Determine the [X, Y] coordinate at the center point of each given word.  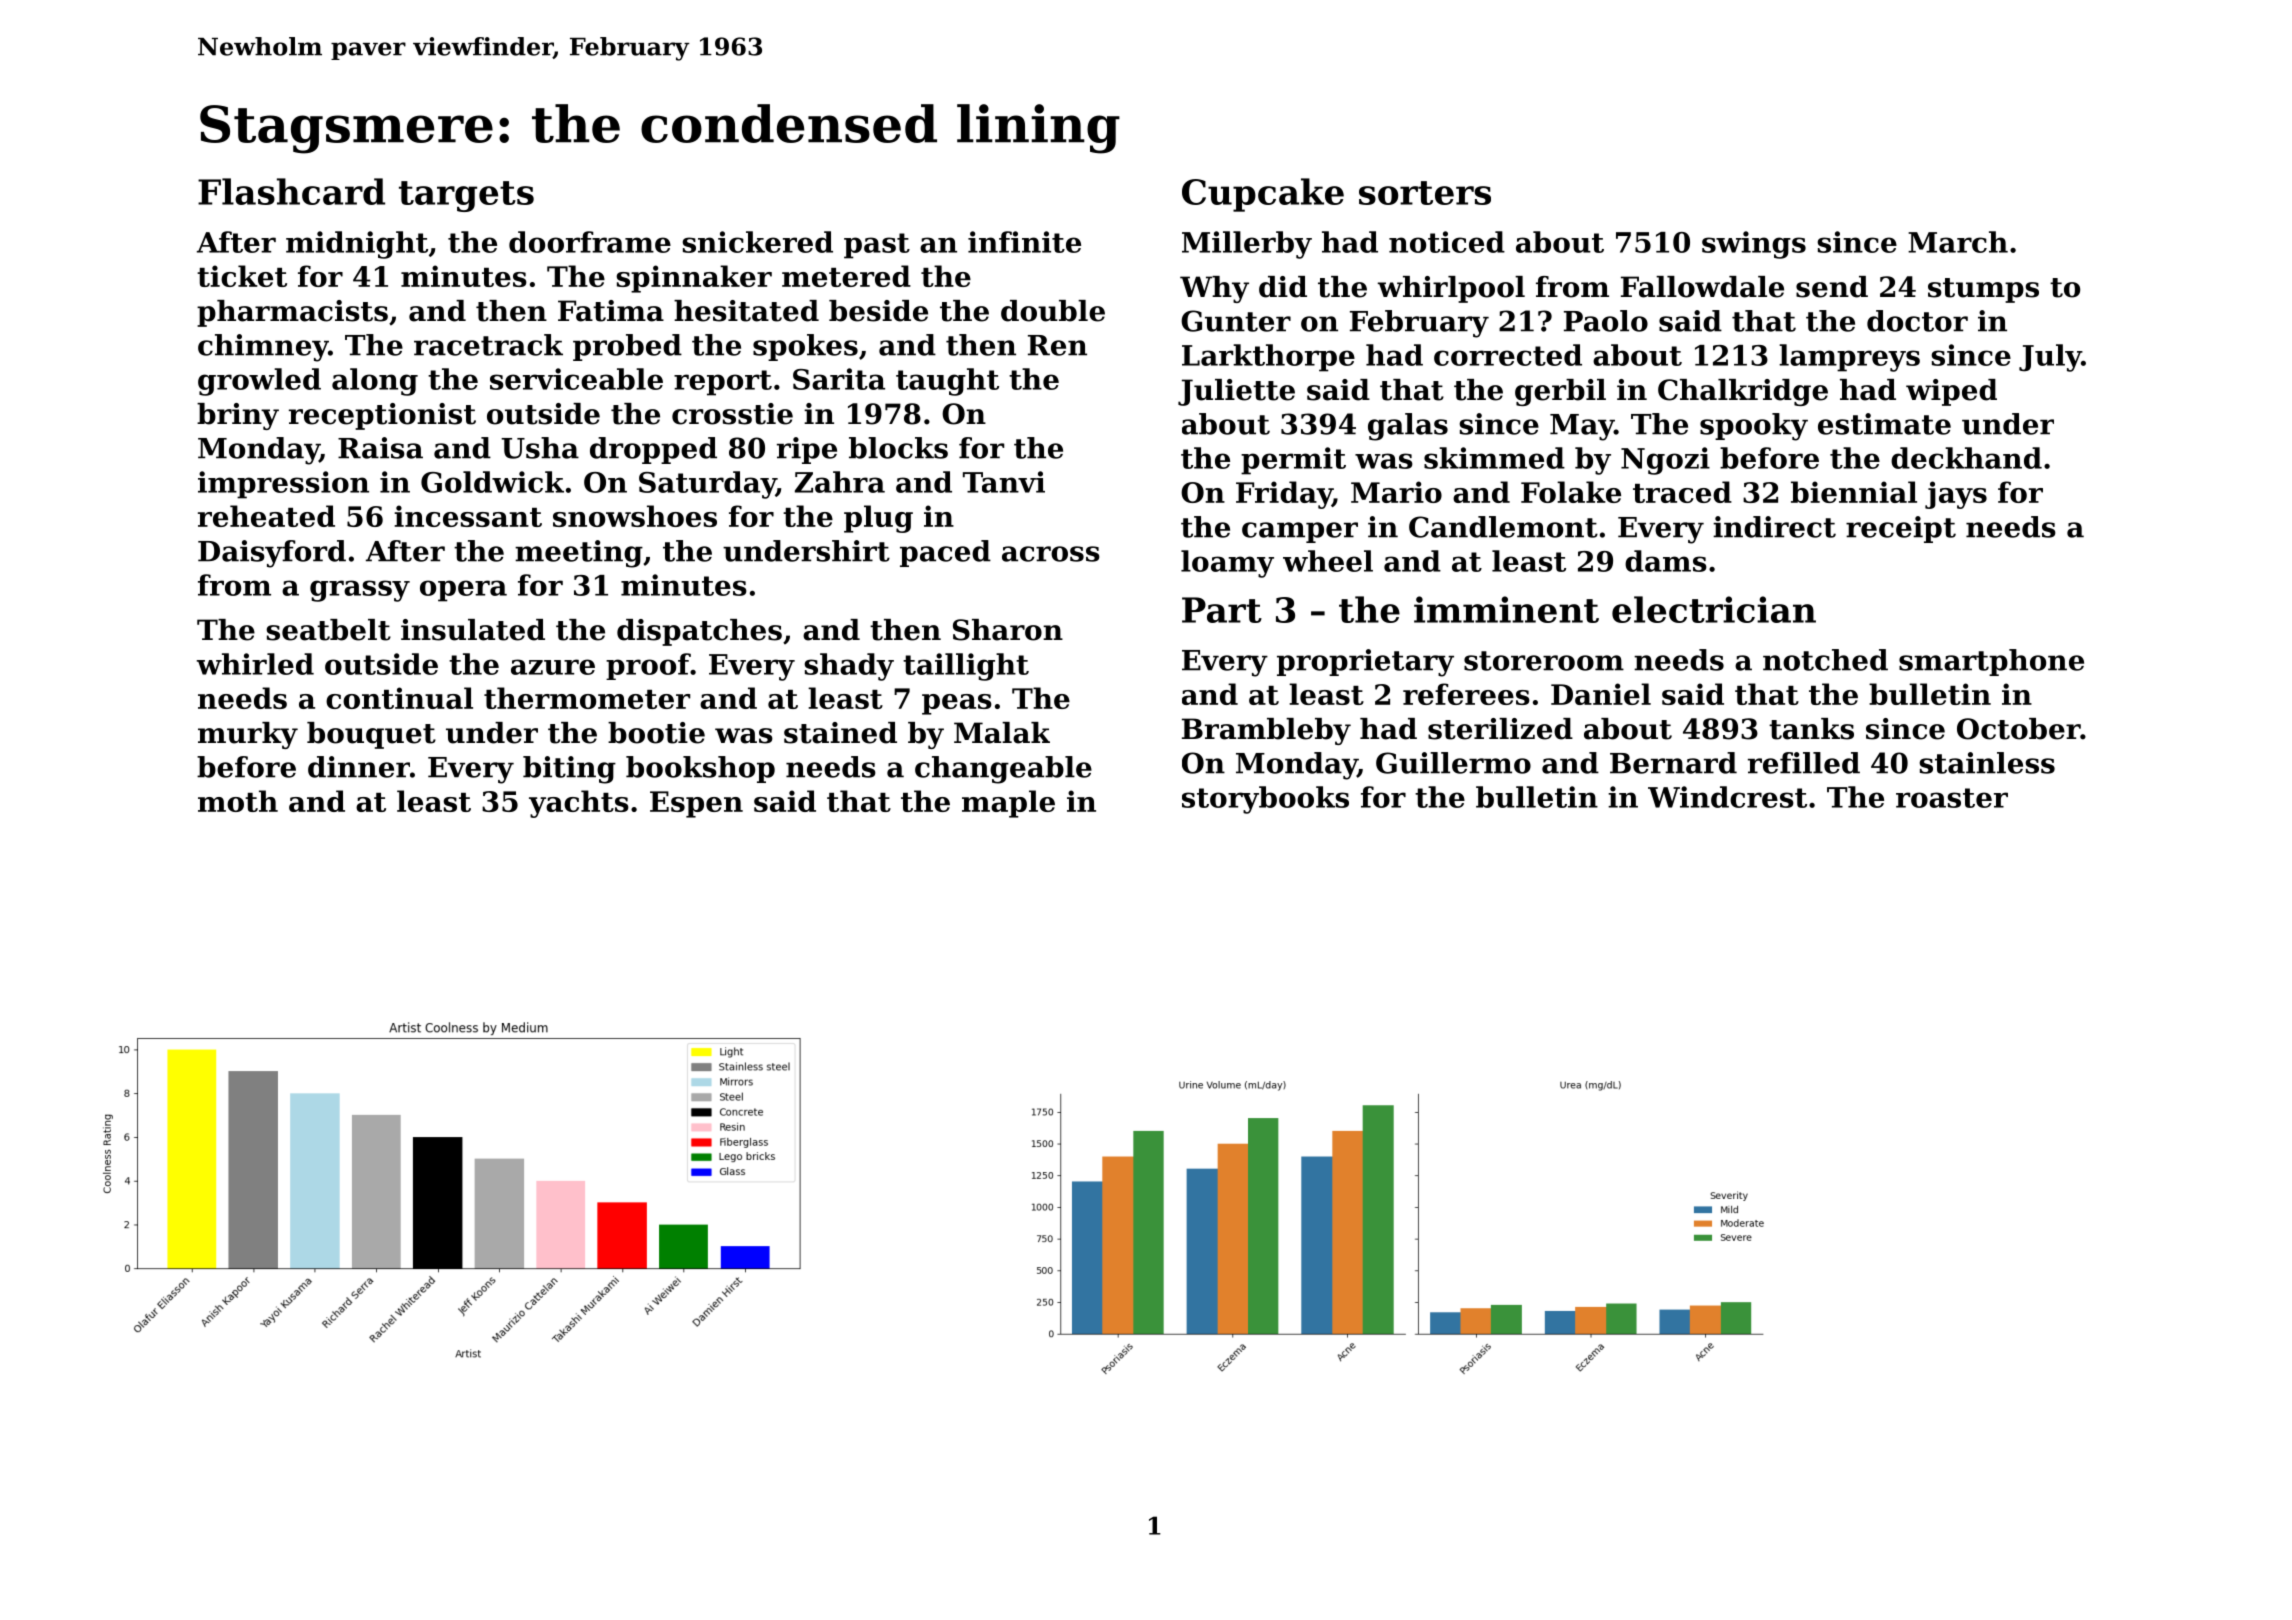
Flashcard [291, 191]
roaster [1952, 798]
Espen [696, 804]
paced [945, 553]
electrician [1714, 609]
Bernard [1673, 763]
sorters [1425, 193]
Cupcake [1263, 195]
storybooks [1265, 800]
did [1283, 287]
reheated [266, 516]
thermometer [587, 698]
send [1832, 287]
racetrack [488, 345]
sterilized [1500, 729]
